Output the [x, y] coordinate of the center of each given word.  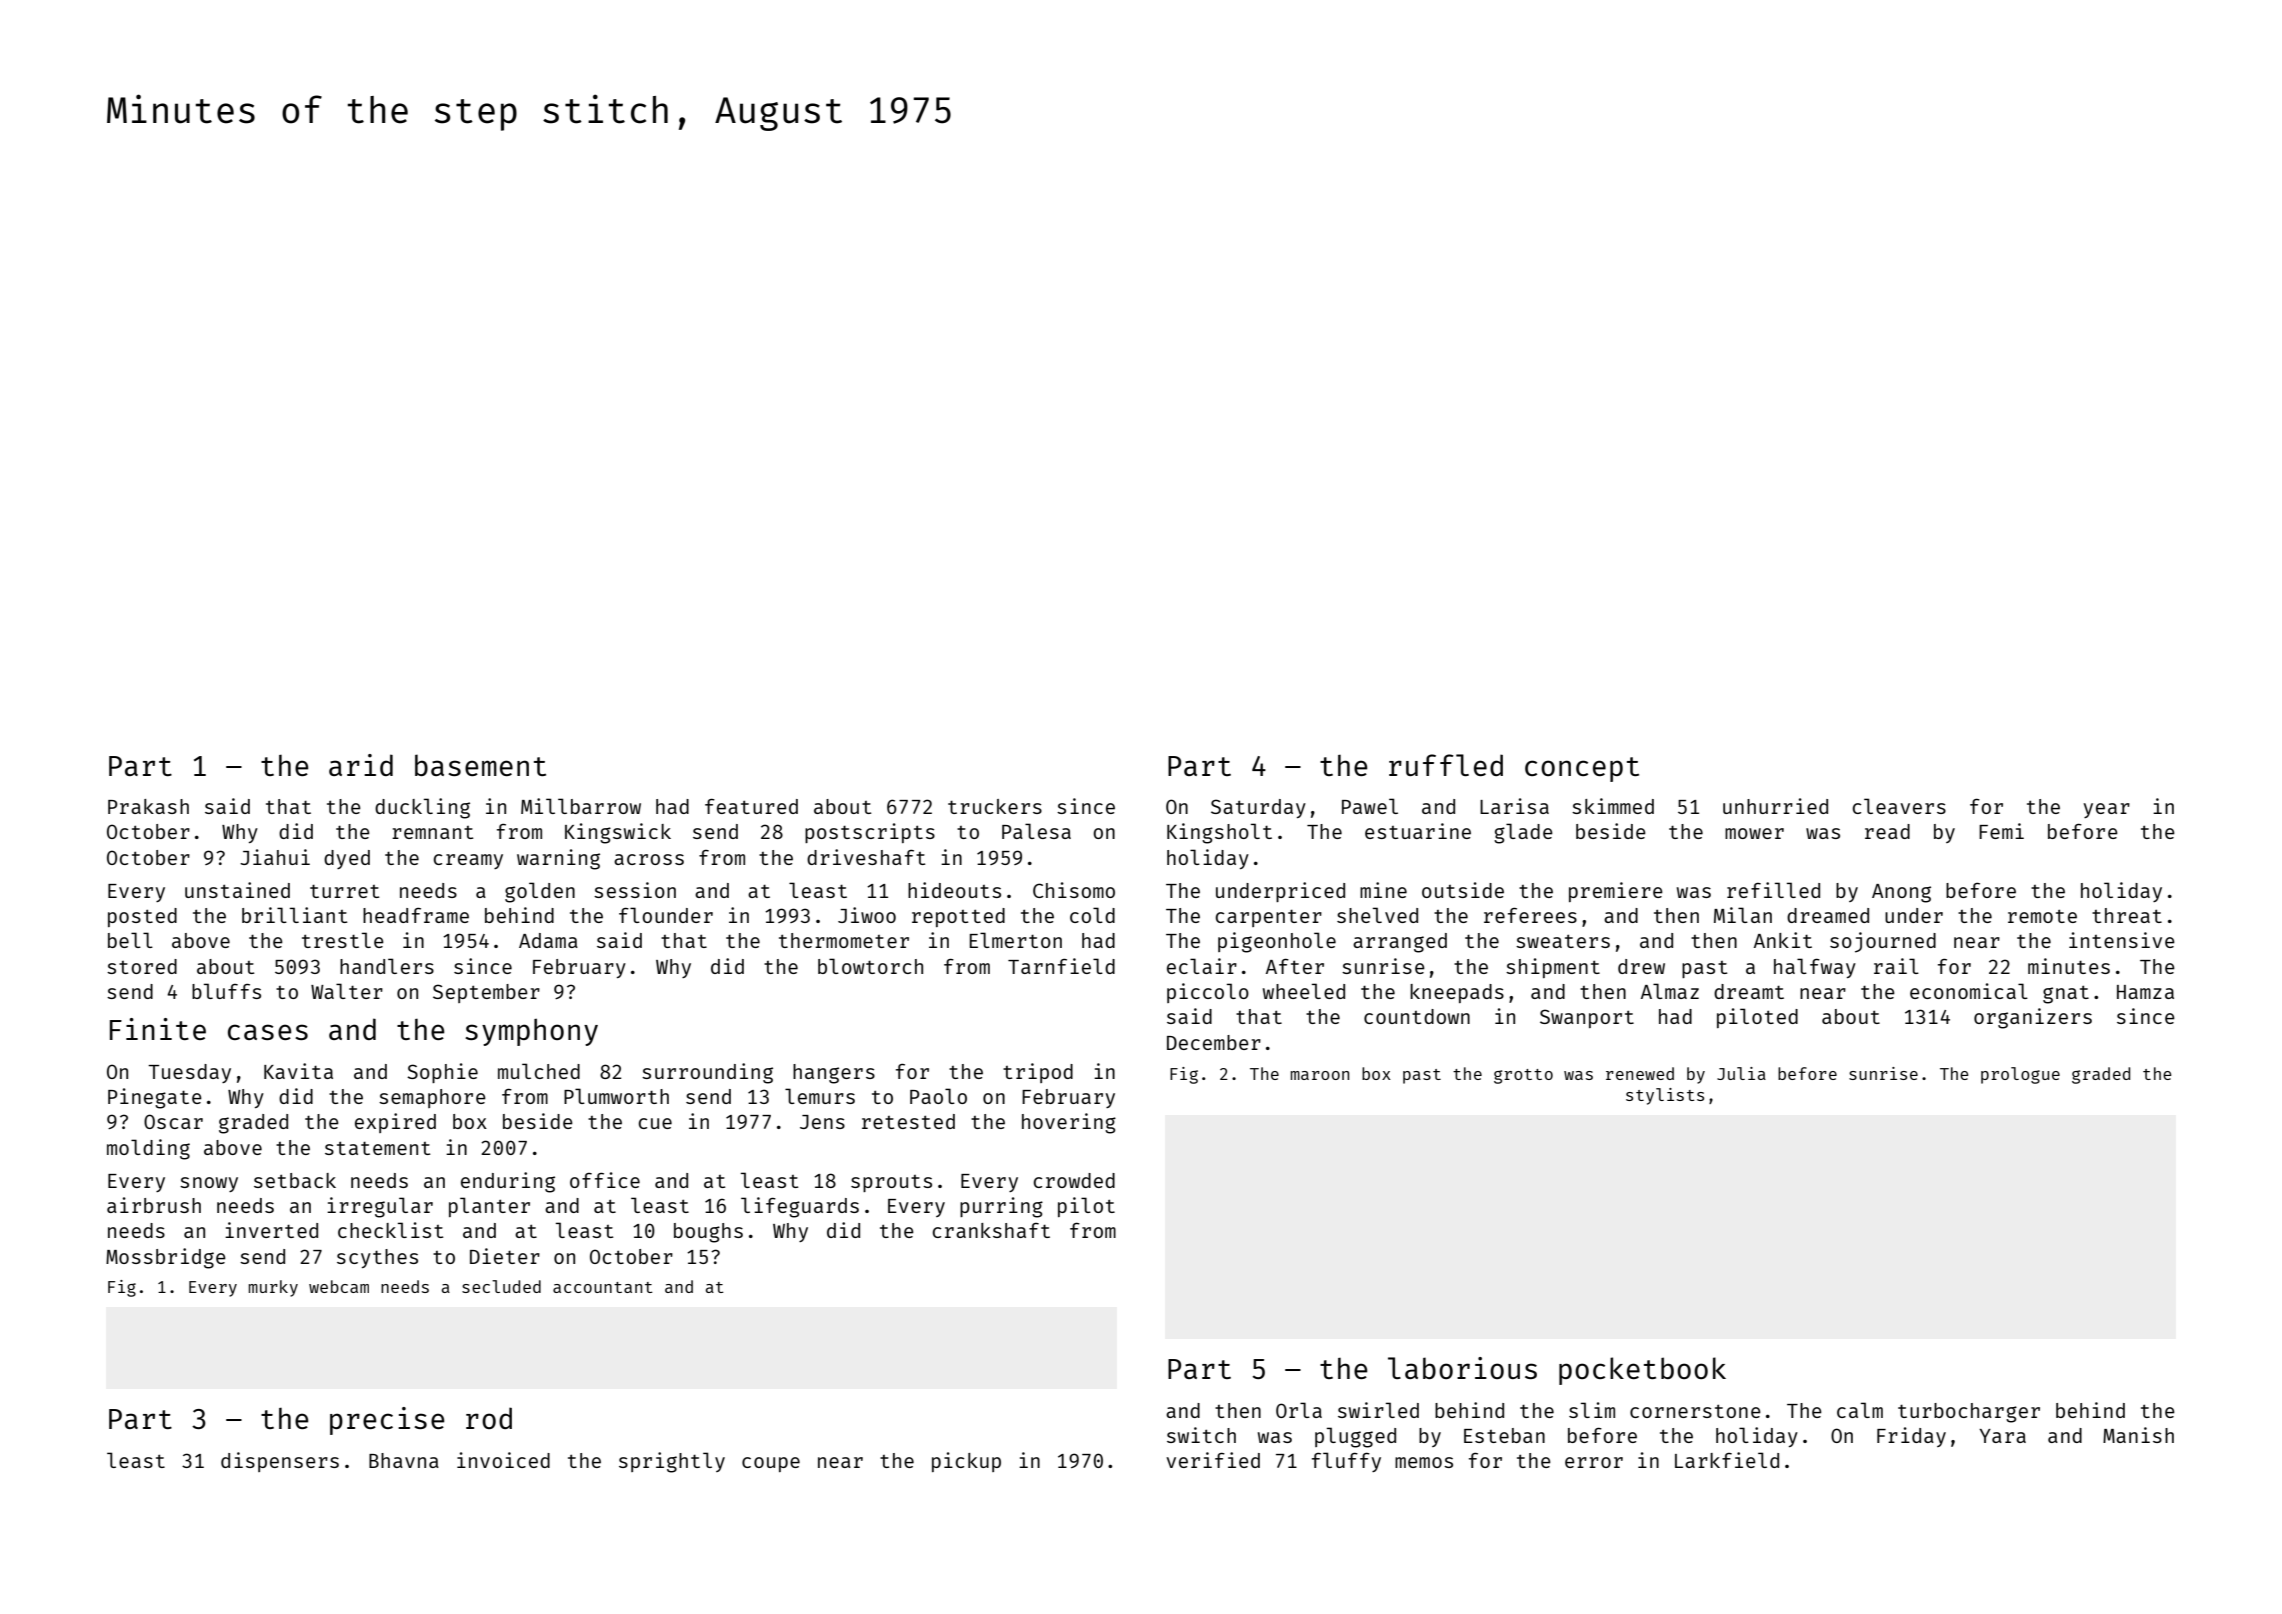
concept [1582, 769]
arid [361, 765]
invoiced [503, 1460]
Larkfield [1727, 1460]
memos [1424, 1462]
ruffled [1446, 765]
